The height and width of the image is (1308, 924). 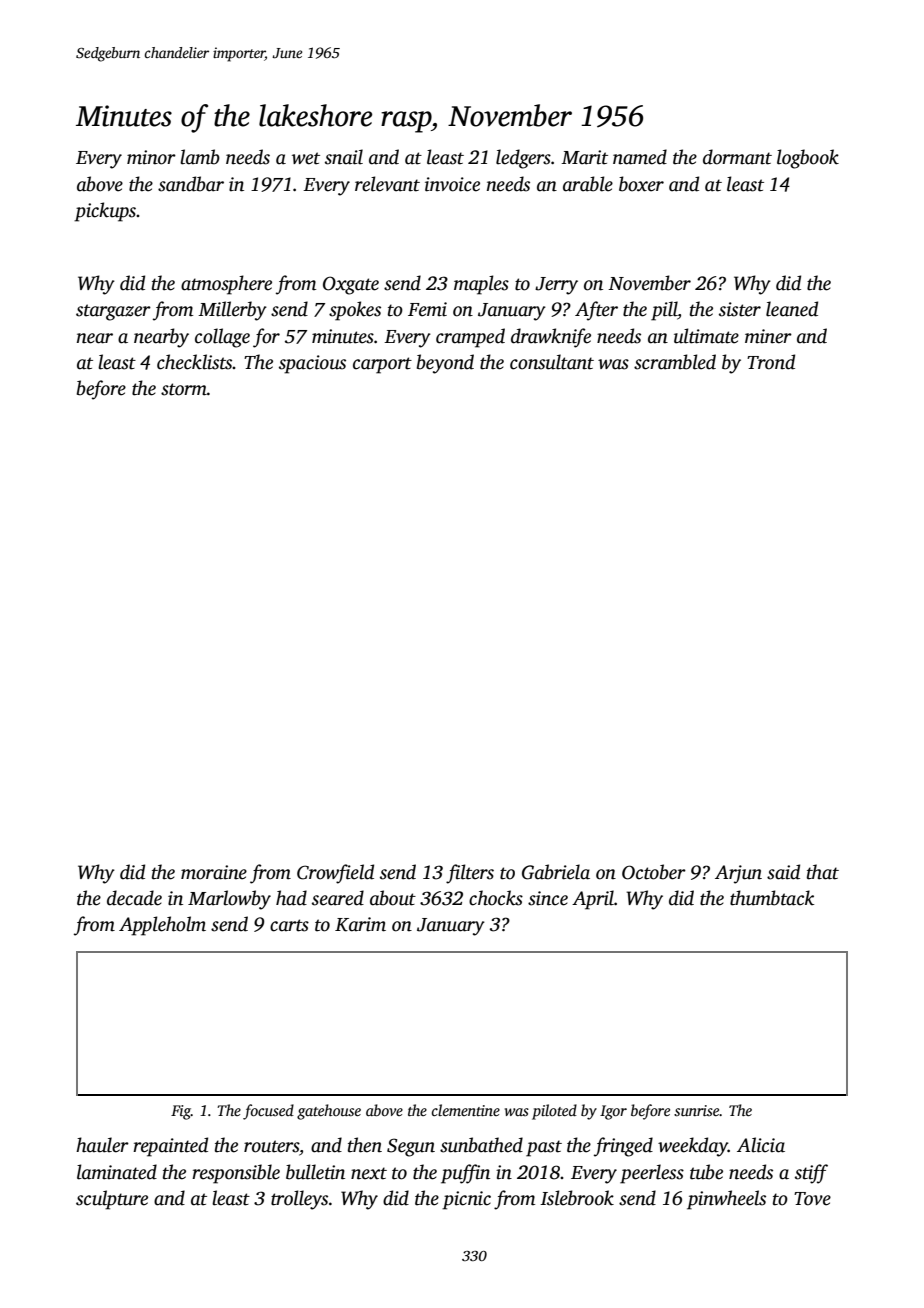 What do you see at coordinates (184, 389) in the image?
I see `storm` at bounding box center [184, 389].
